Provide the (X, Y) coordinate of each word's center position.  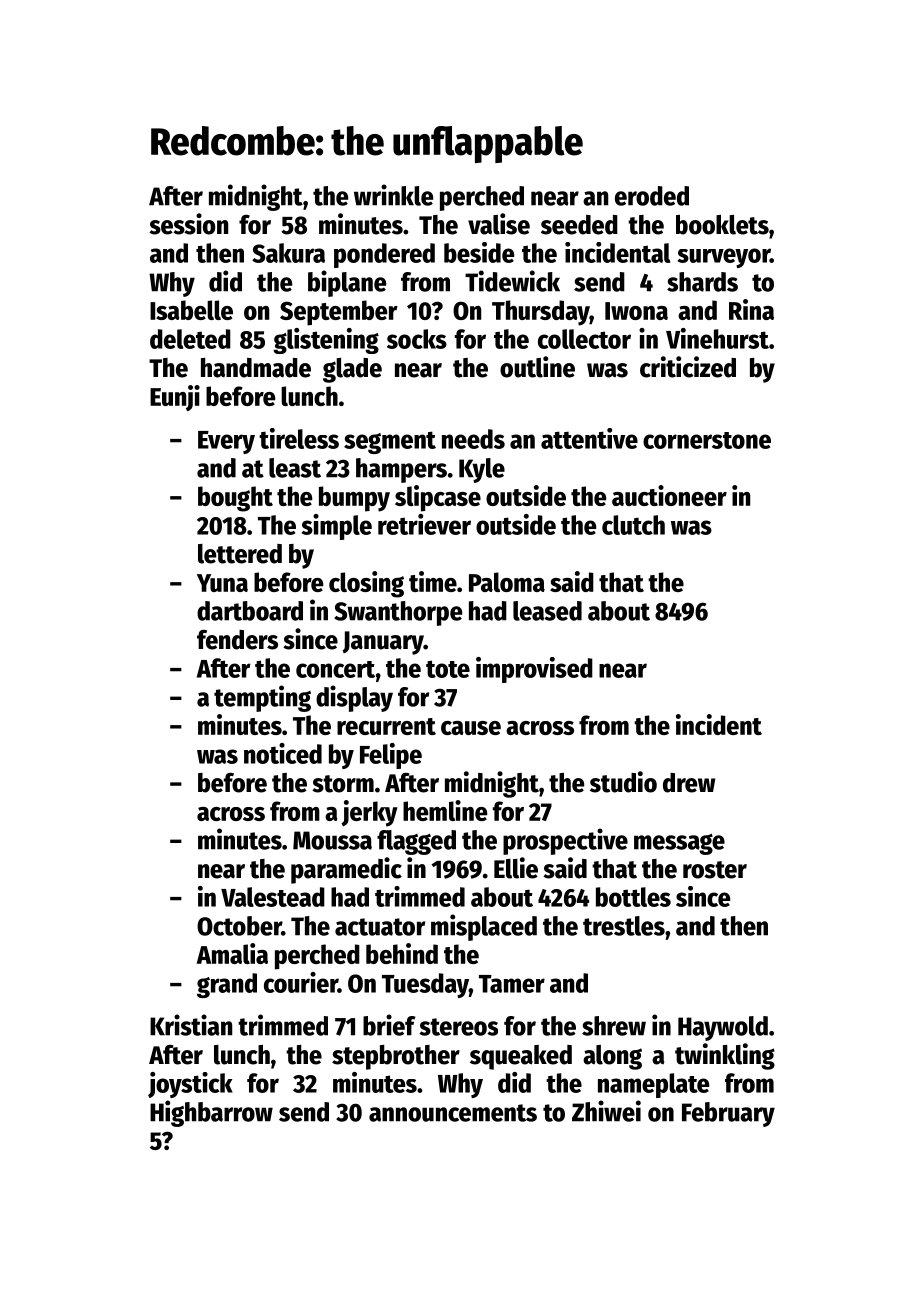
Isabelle (191, 310)
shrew (614, 1026)
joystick (190, 1085)
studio (623, 782)
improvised (534, 670)
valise (499, 224)
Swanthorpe (398, 613)
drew (689, 783)
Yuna (222, 583)
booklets (722, 225)
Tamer (512, 984)
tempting (262, 698)
